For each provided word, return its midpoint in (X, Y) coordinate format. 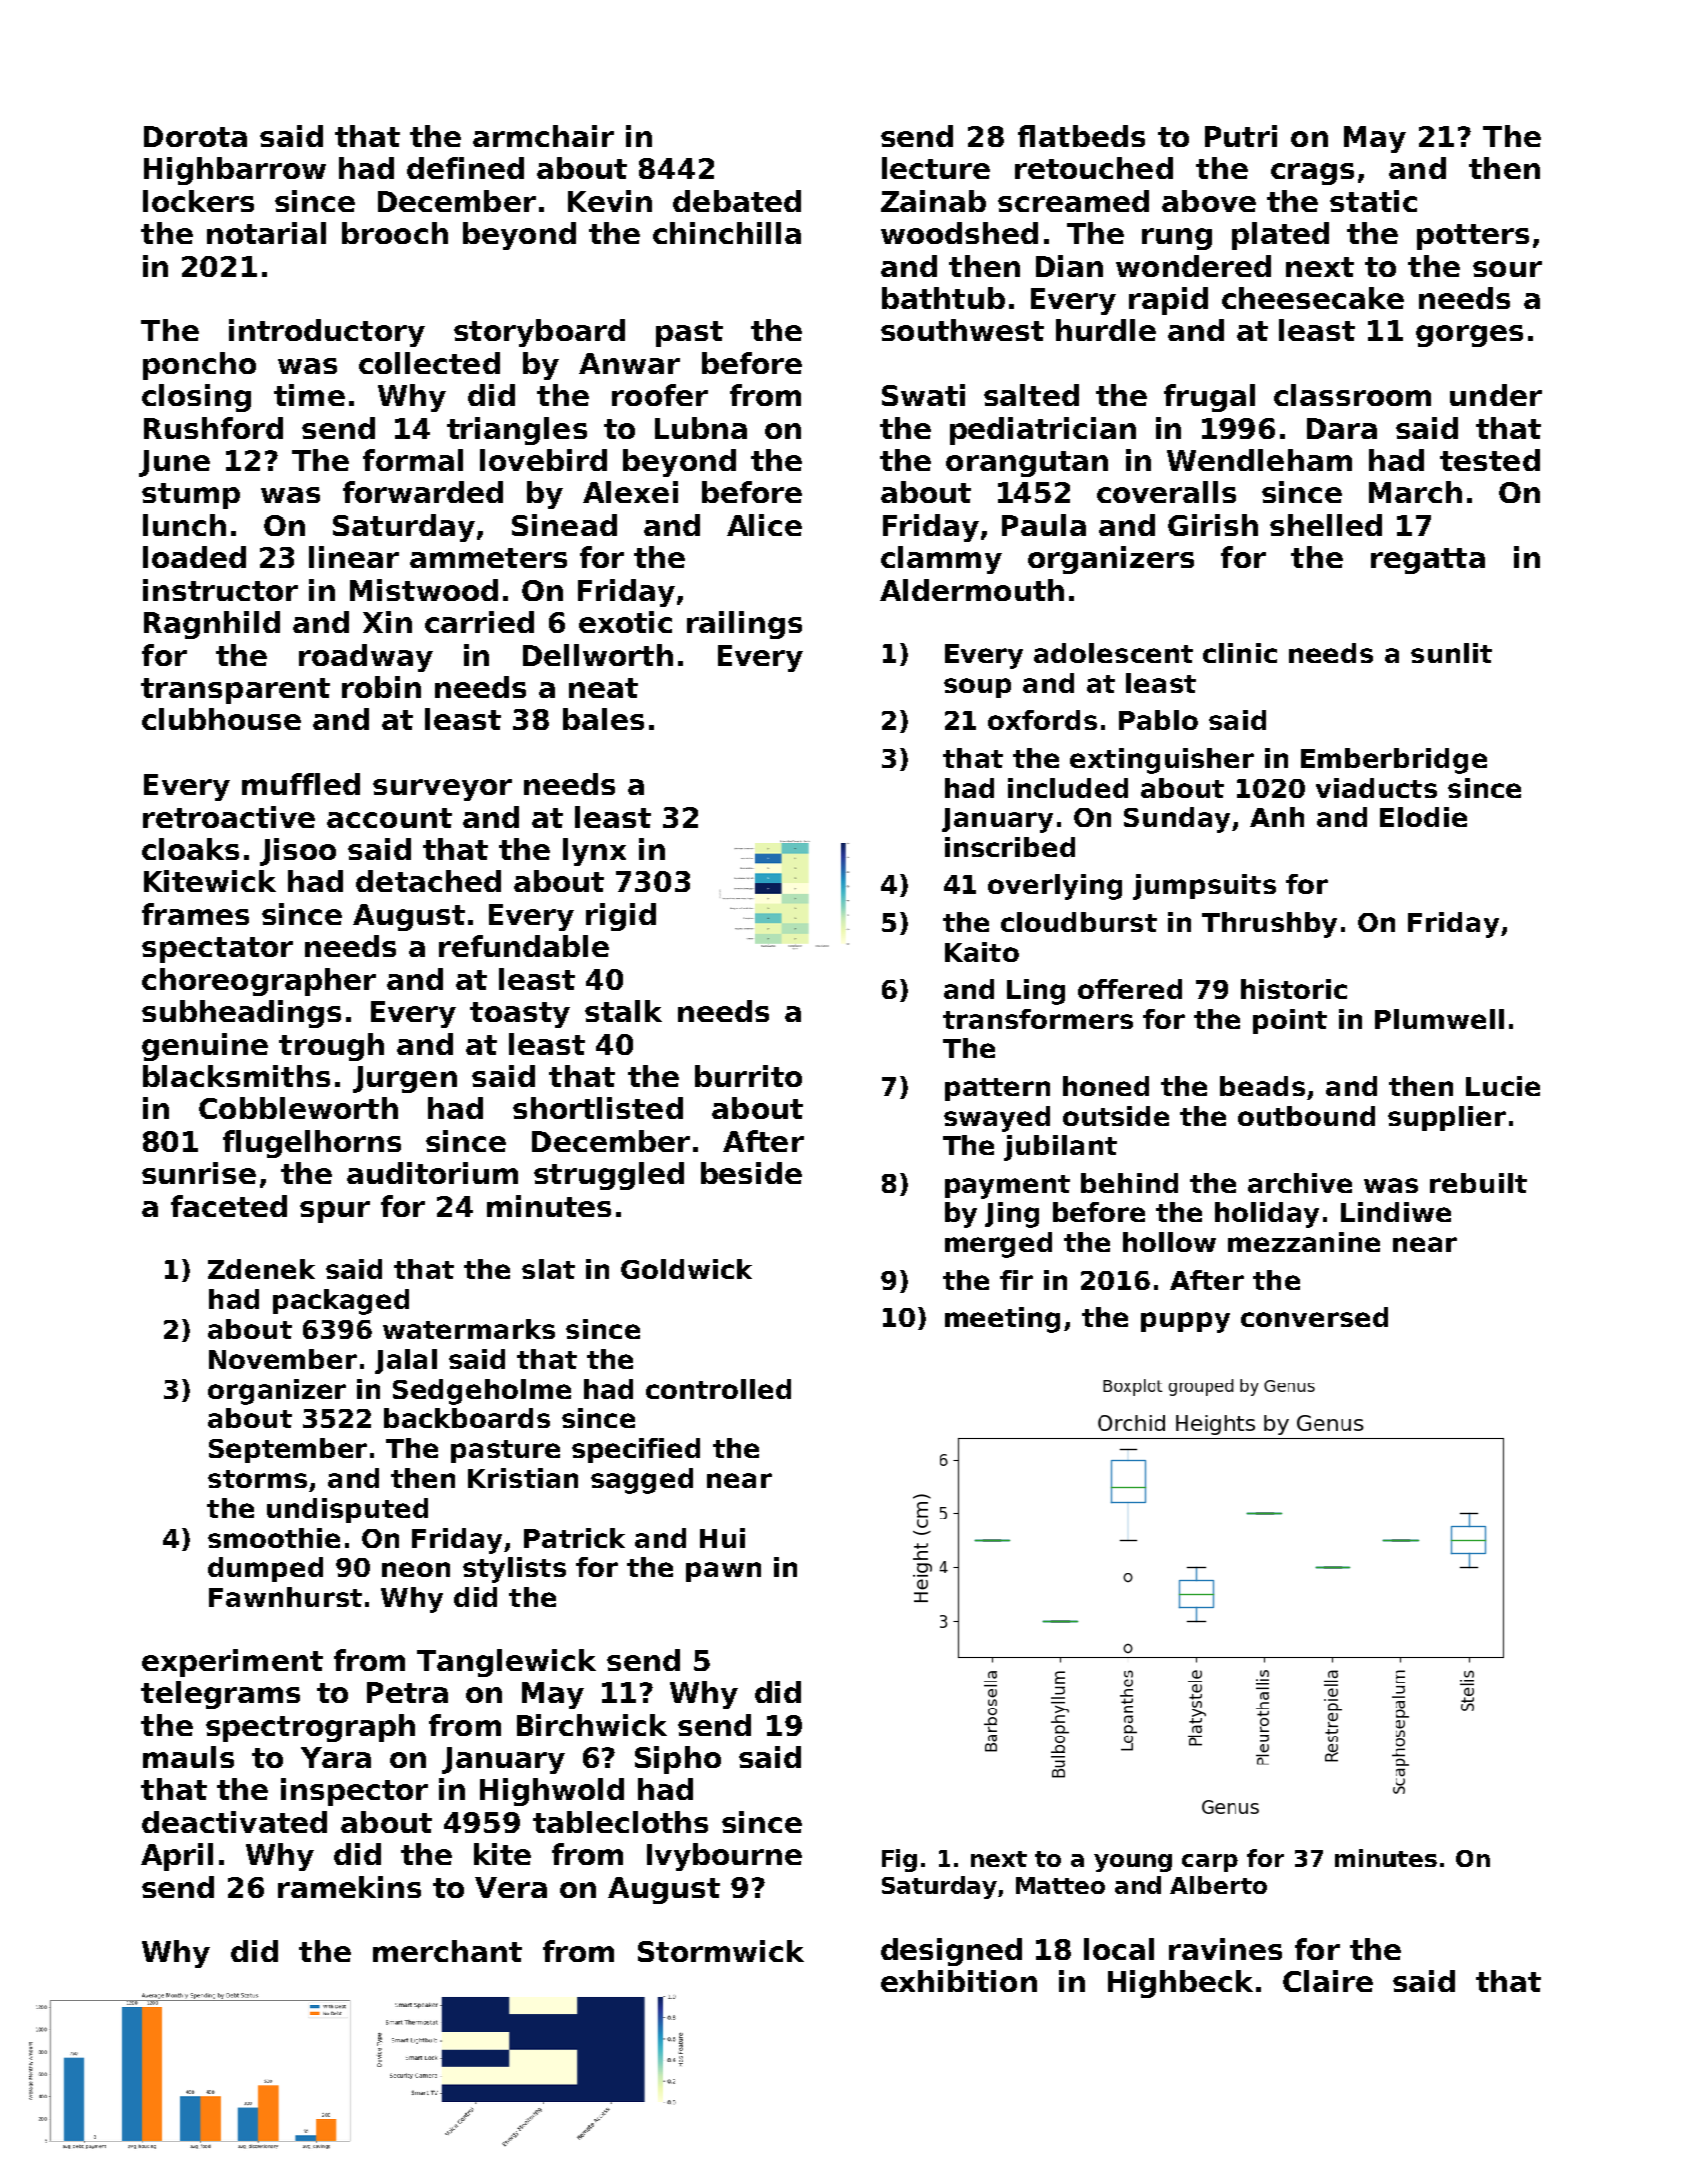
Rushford (213, 428)
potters (1473, 237)
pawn (723, 1572)
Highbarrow (235, 171)
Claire (1328, 1981)
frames (195, 914)
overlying (1055, 887)
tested (1490, 460)
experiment (232, 1663)
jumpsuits (1204, 887)
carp (1210, 1863)
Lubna (701, 428)
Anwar (629, 363)
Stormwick (721, 1951)
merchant (447, 1951)
